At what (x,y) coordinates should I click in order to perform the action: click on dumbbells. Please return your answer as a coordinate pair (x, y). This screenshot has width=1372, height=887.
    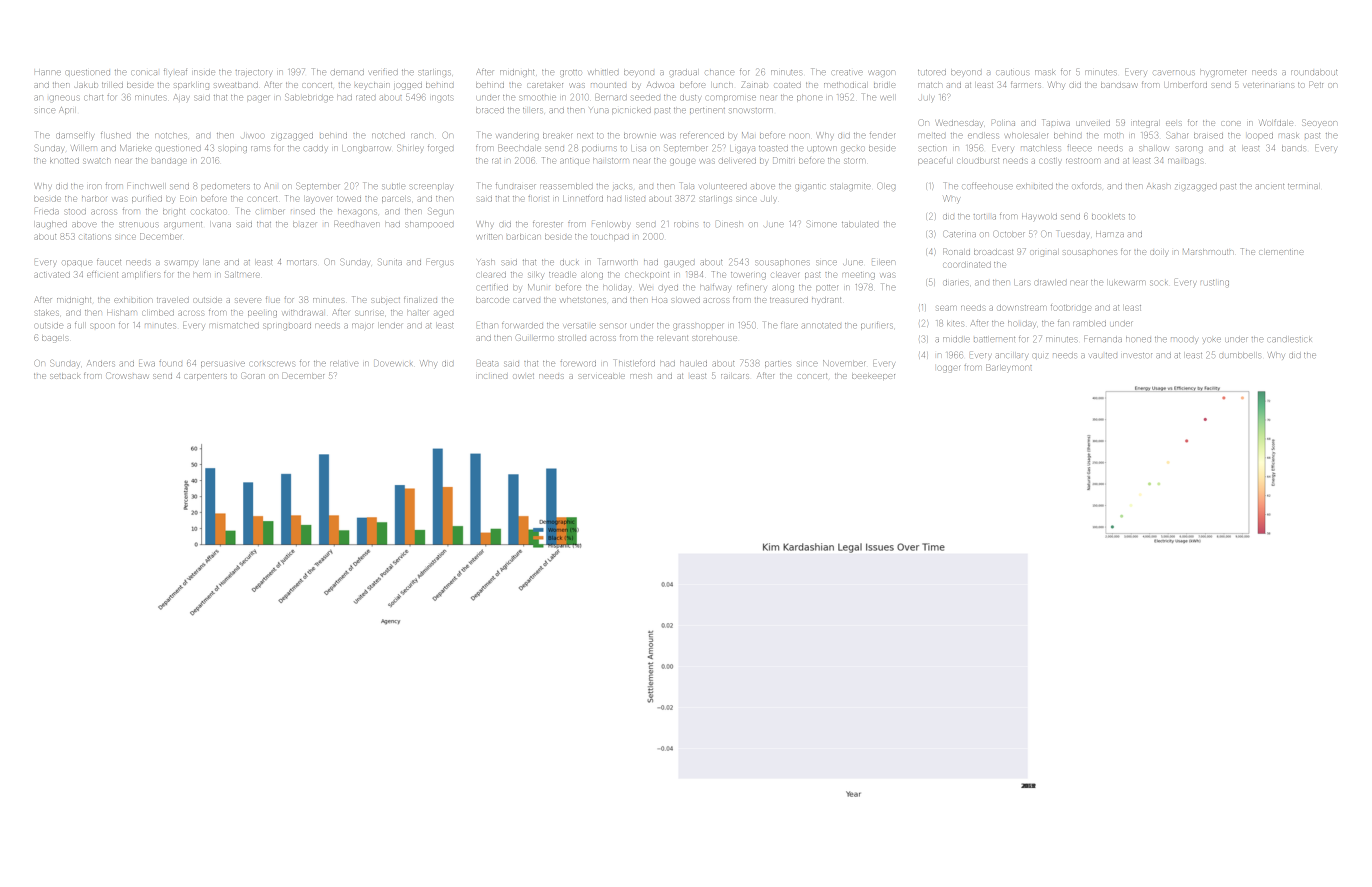
    Looking at the image, I should click on (1240, 355).
